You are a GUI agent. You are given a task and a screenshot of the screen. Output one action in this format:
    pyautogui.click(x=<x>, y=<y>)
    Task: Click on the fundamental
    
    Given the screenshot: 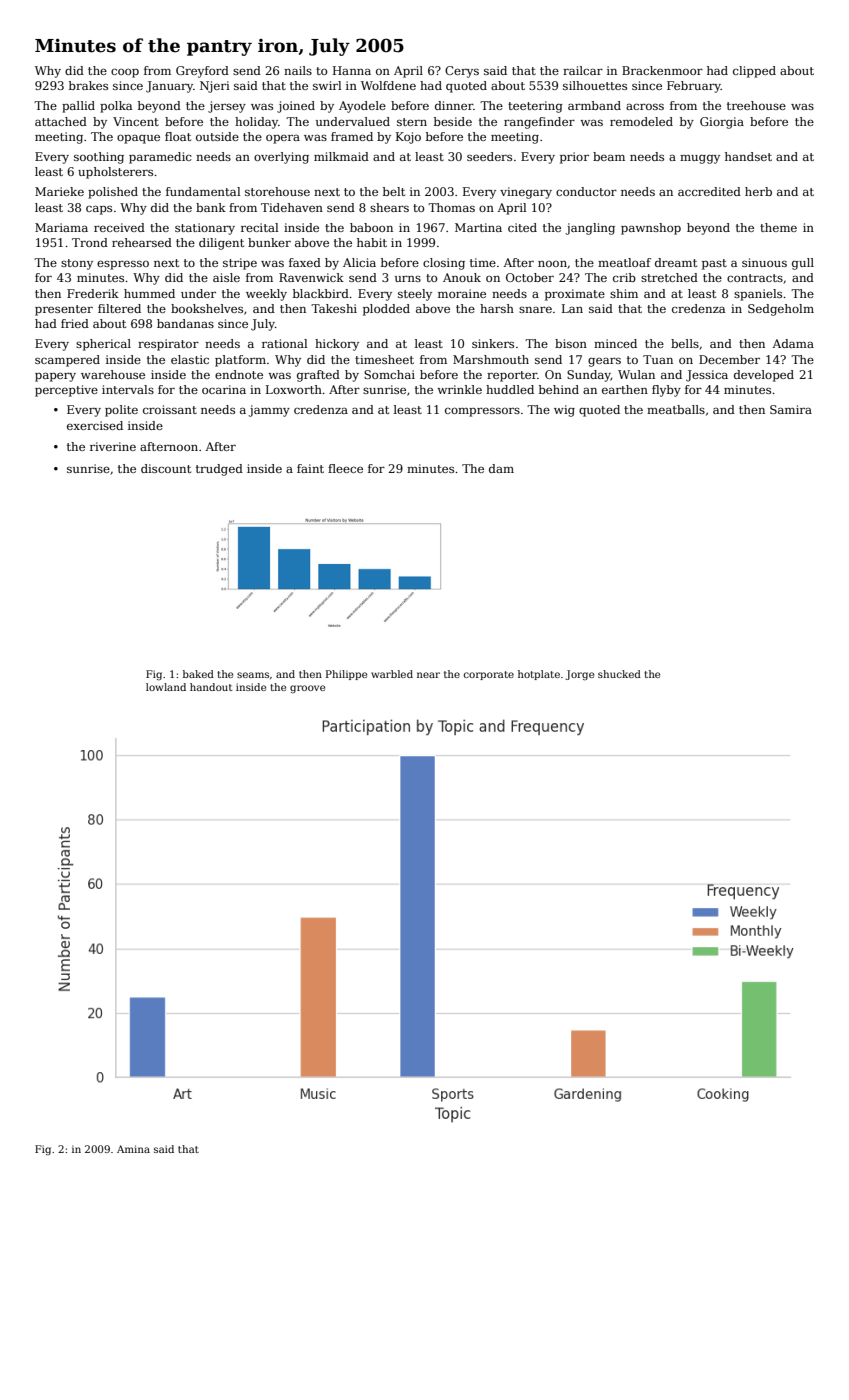 What is the action you would take?
    pyautogui.click(x=203, y=191)
